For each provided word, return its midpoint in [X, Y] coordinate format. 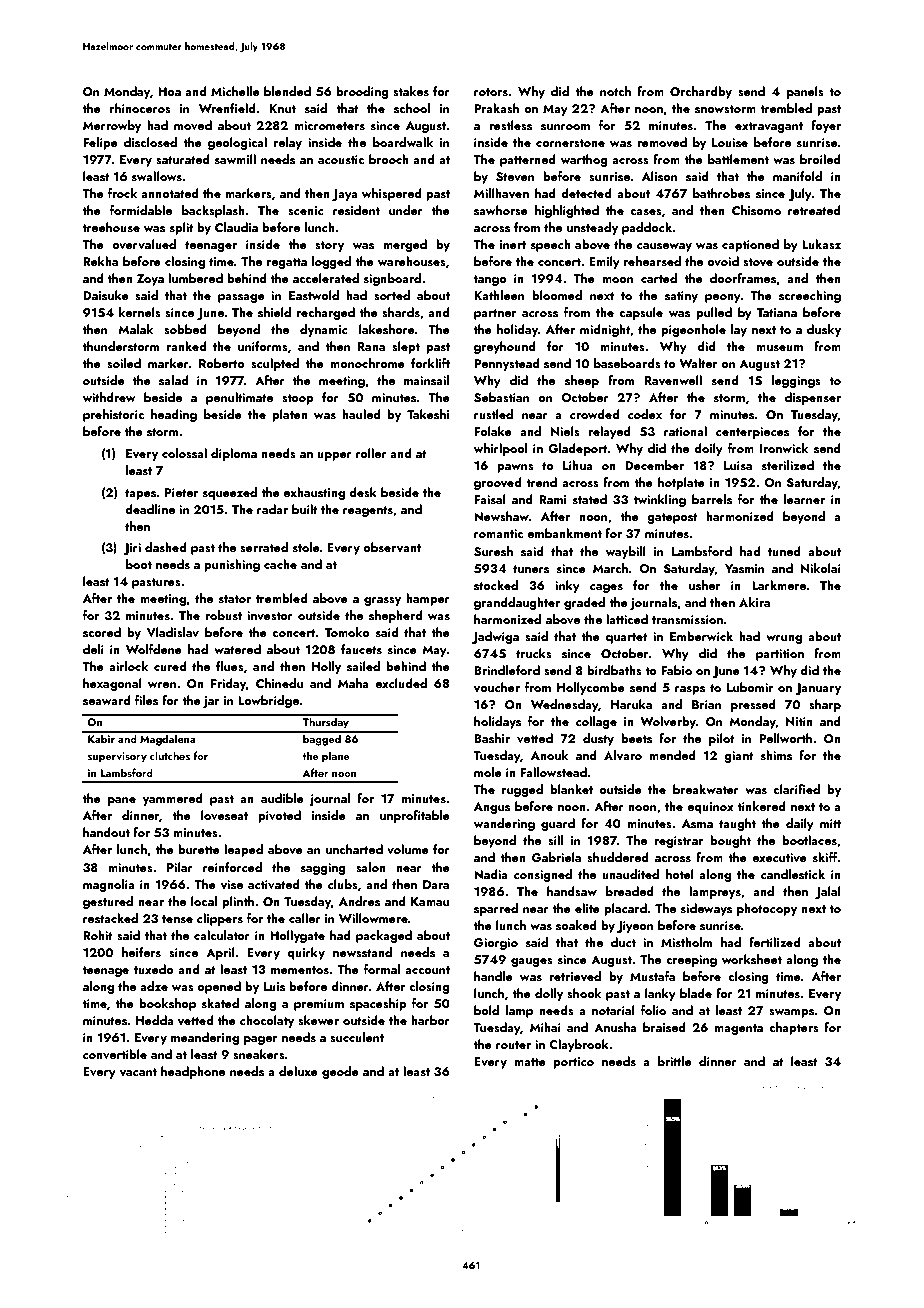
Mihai [545, 1027]
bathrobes [721, 193]
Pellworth [785, 738]
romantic [498, 533]
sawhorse [501, 210]
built [305, 509]
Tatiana [777, 312]
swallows [157, 176]
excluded [401, 683]
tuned [784, 551]
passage [241, 298]
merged [405, 245]
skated [220, 1003]
